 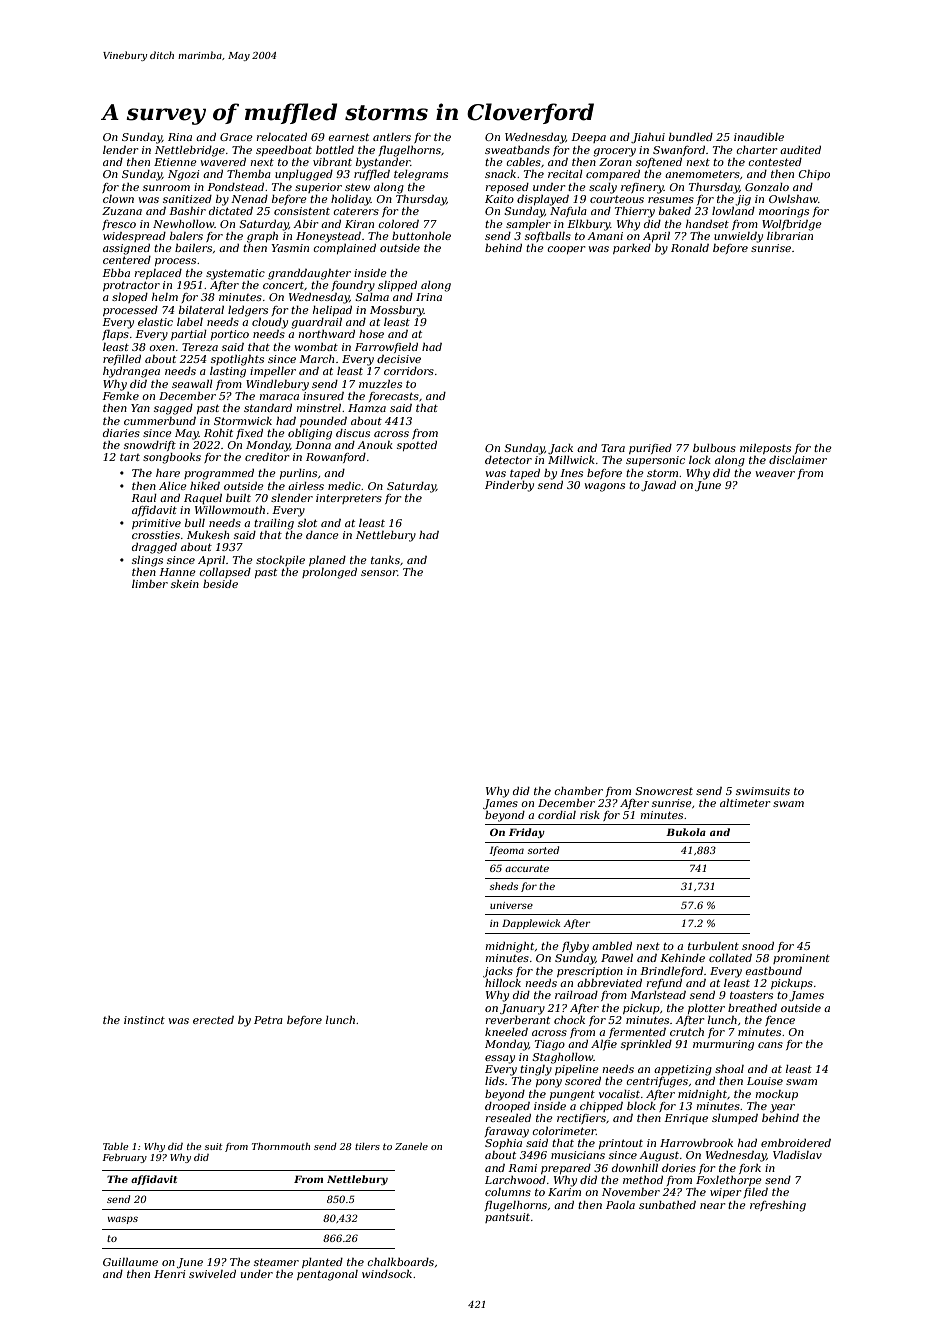 What do you see at coordinates (144, 1020) in the document?
I see `instinct` at bounding box center [144, 1020].
